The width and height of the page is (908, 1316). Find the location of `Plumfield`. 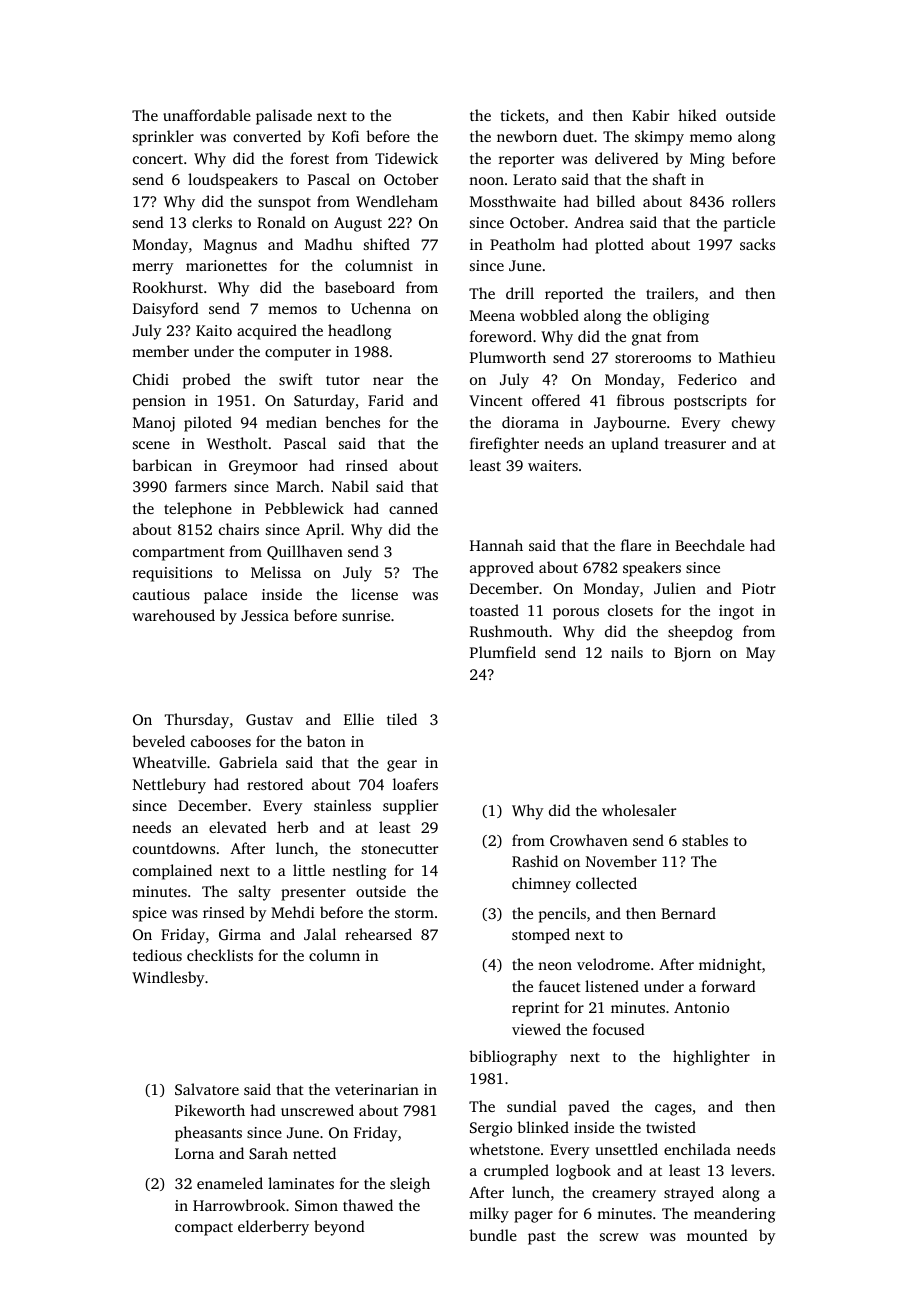

Plumfield is located at coordinates (503, 652).
